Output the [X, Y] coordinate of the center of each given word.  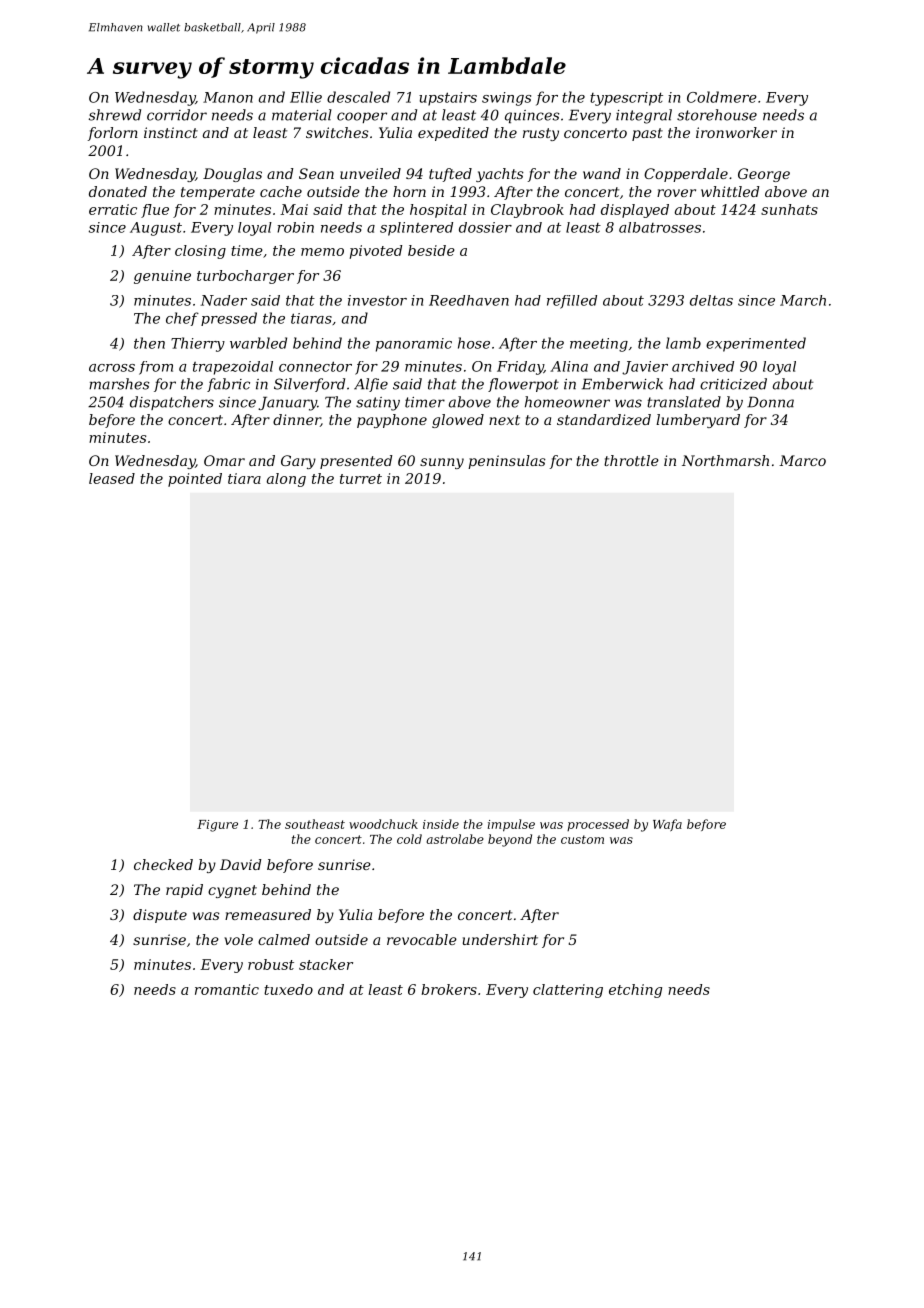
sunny [442, 463]
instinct [171, 132]
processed [598, 825]
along [286, 480]
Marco [802, 460]
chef [182, 319]
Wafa [667, 825]
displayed [635, 211]
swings [506, 99]
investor [377, 300]
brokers [449, 989]
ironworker [736, 132]
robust [271, 964]
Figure [217, 826]
